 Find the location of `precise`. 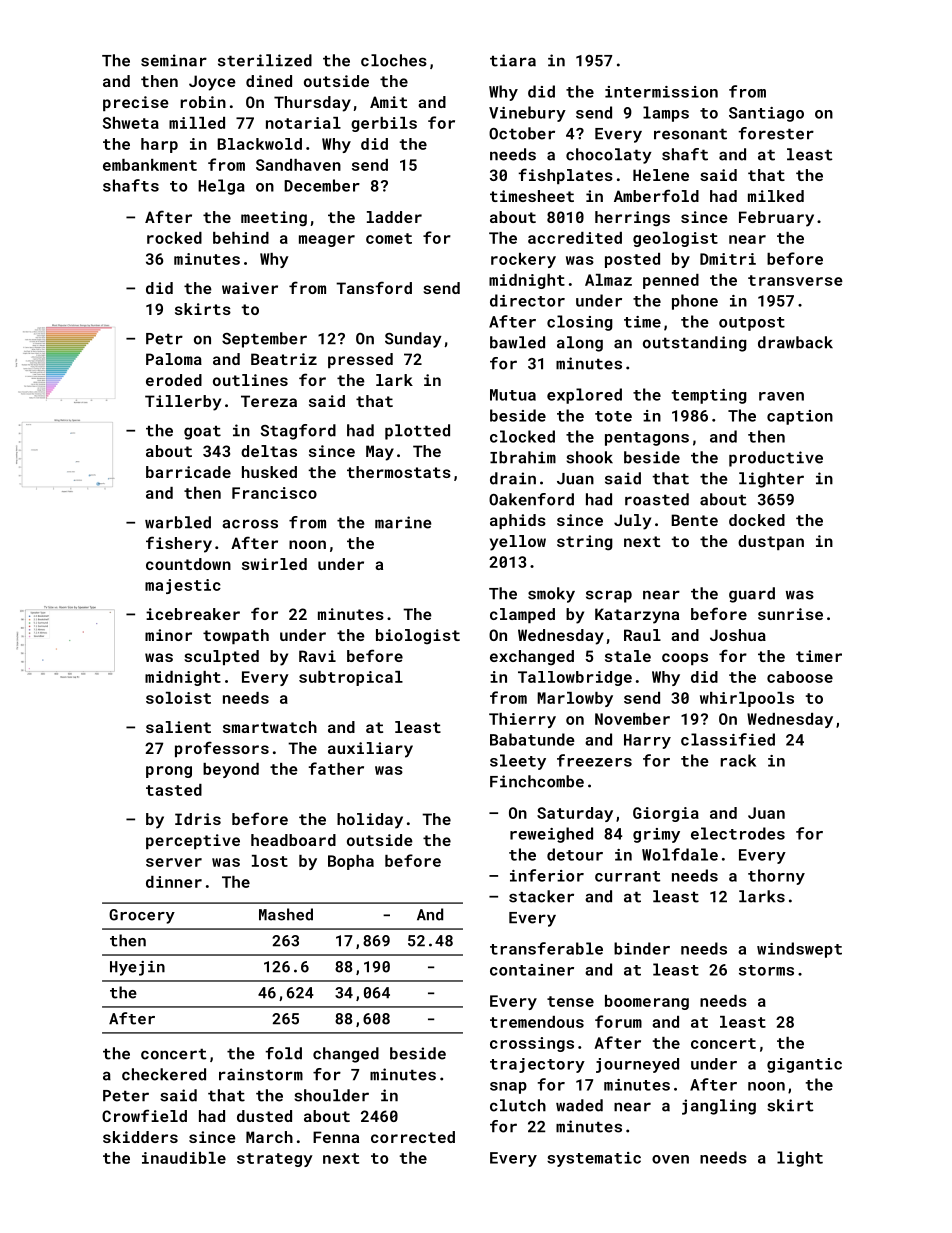

precise is located at coordinates (136, 103).
